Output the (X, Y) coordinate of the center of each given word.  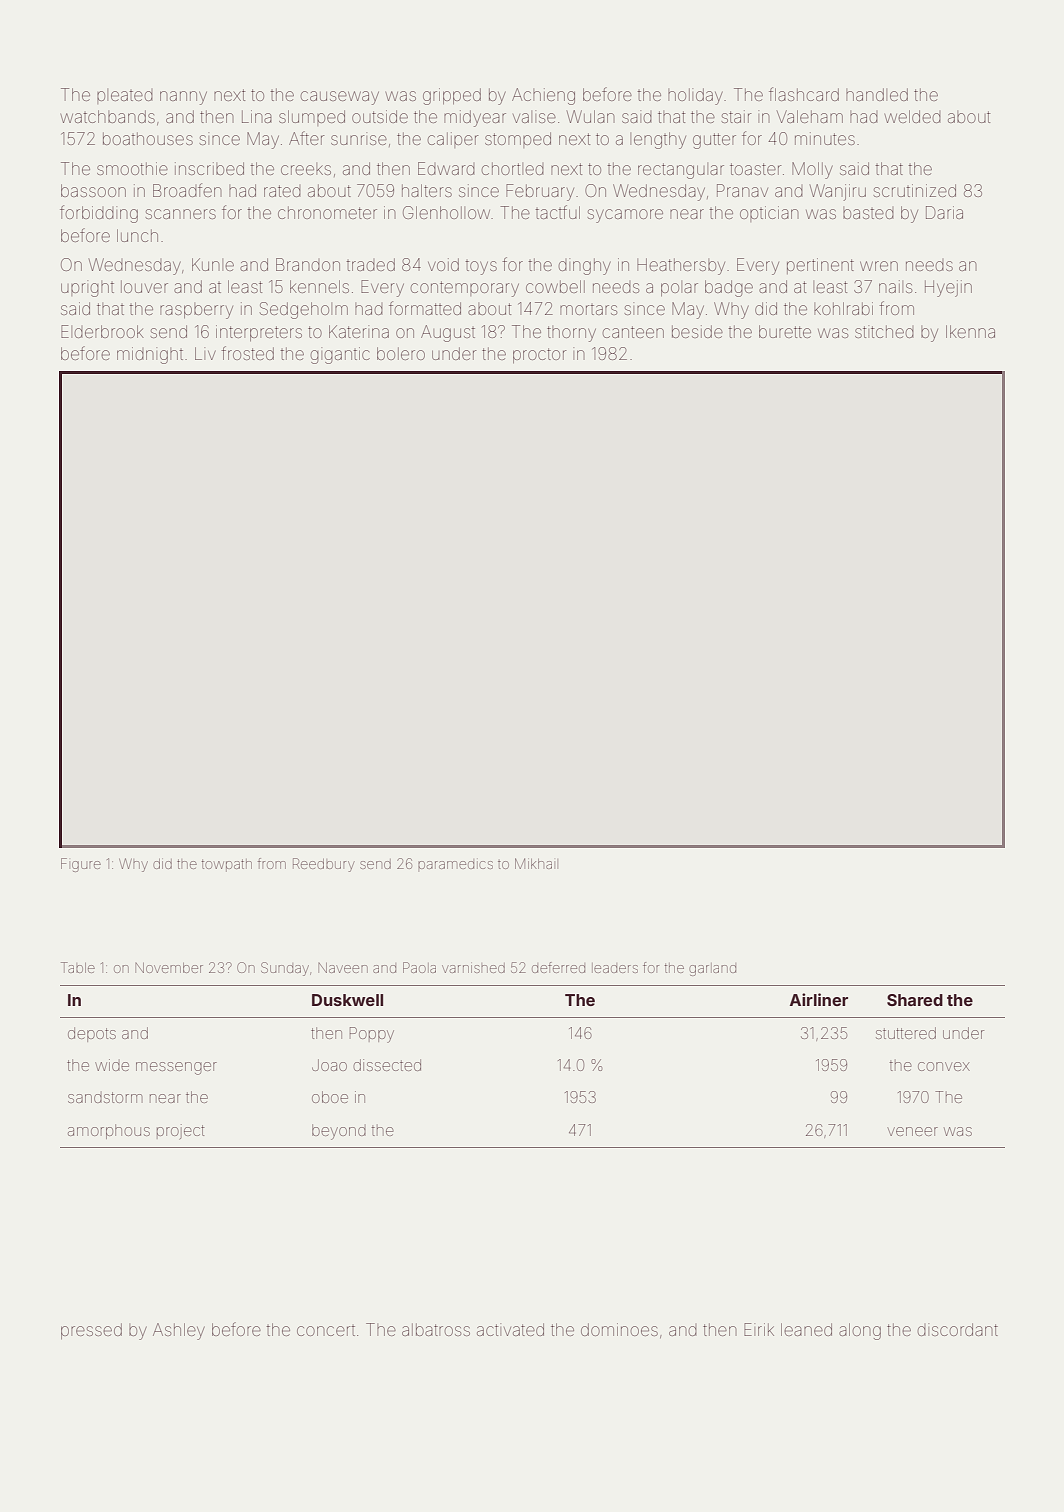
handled (877, 94)
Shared (915, 1000)
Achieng (543, 96)
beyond (339, 1132)
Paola (419, 967)
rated (282, 191)
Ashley (179, 1331)
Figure (81, 865)
